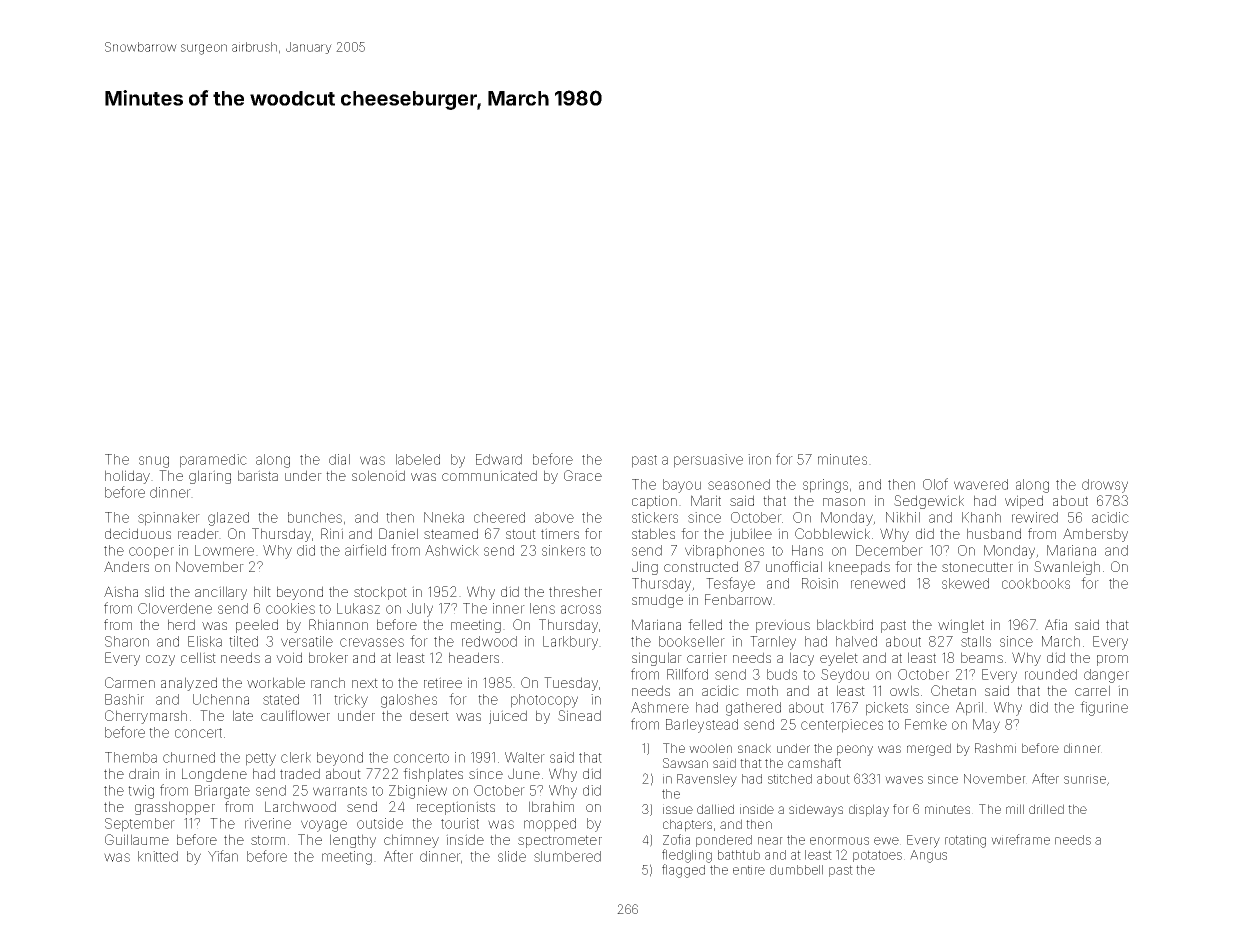 The image size is (1233, 952). What do you see at coordinates (1036, 583) in the image?
I see `cookbooks` at bounding box center [1036, 583].
